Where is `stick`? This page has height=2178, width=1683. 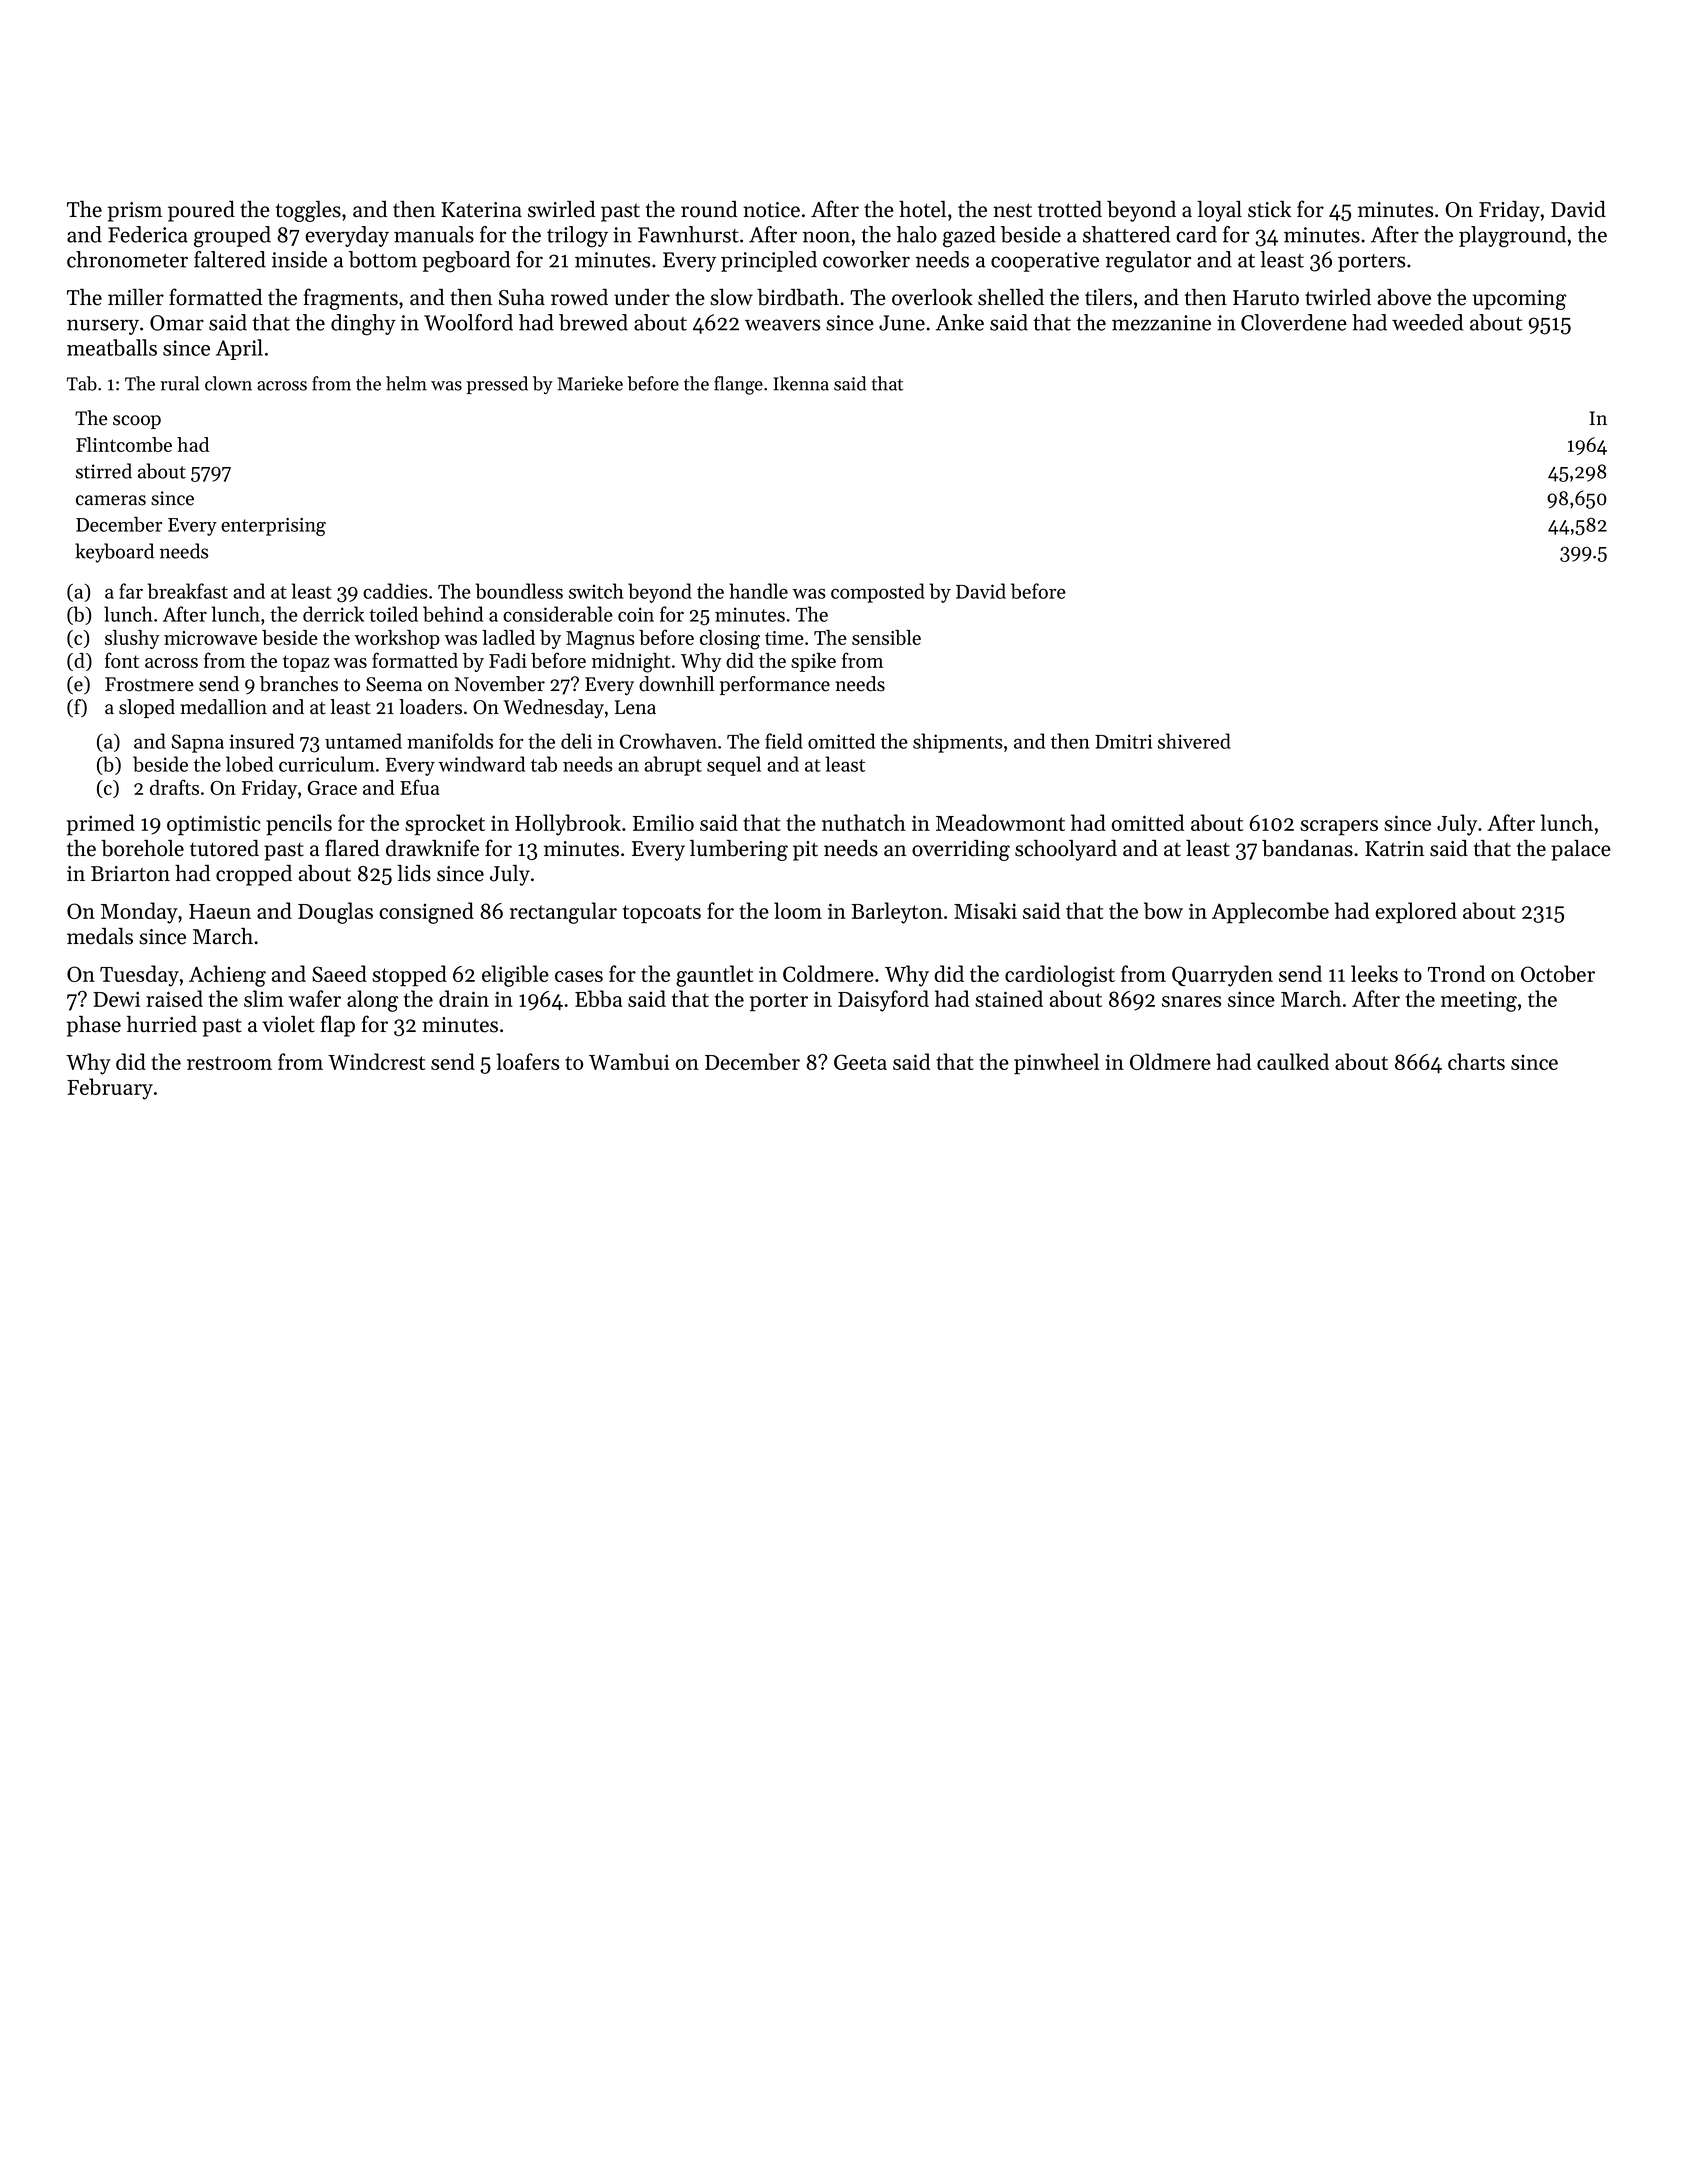
stick is located at coordinates (1269, 209).
